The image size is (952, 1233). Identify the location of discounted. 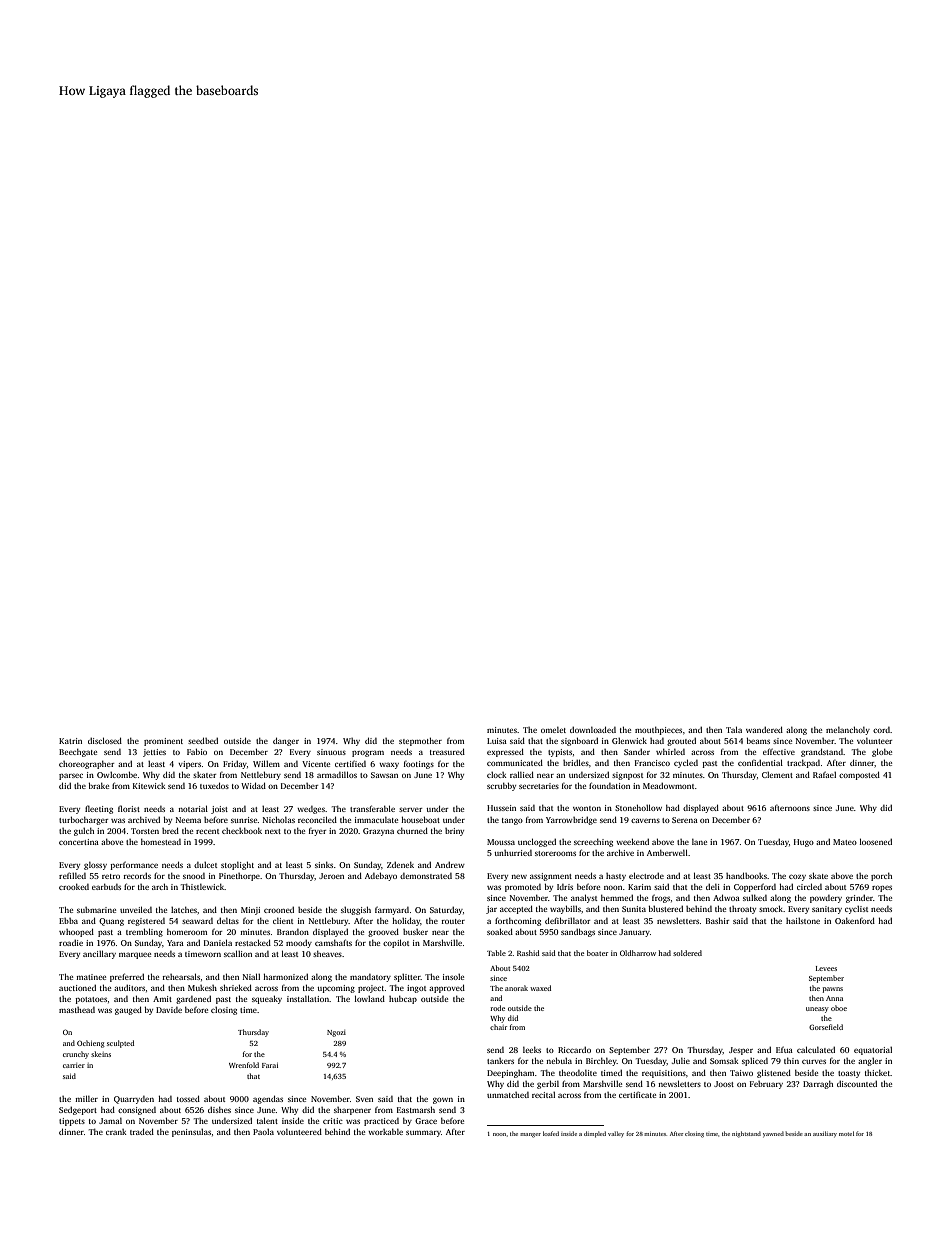
(857, 1084).
